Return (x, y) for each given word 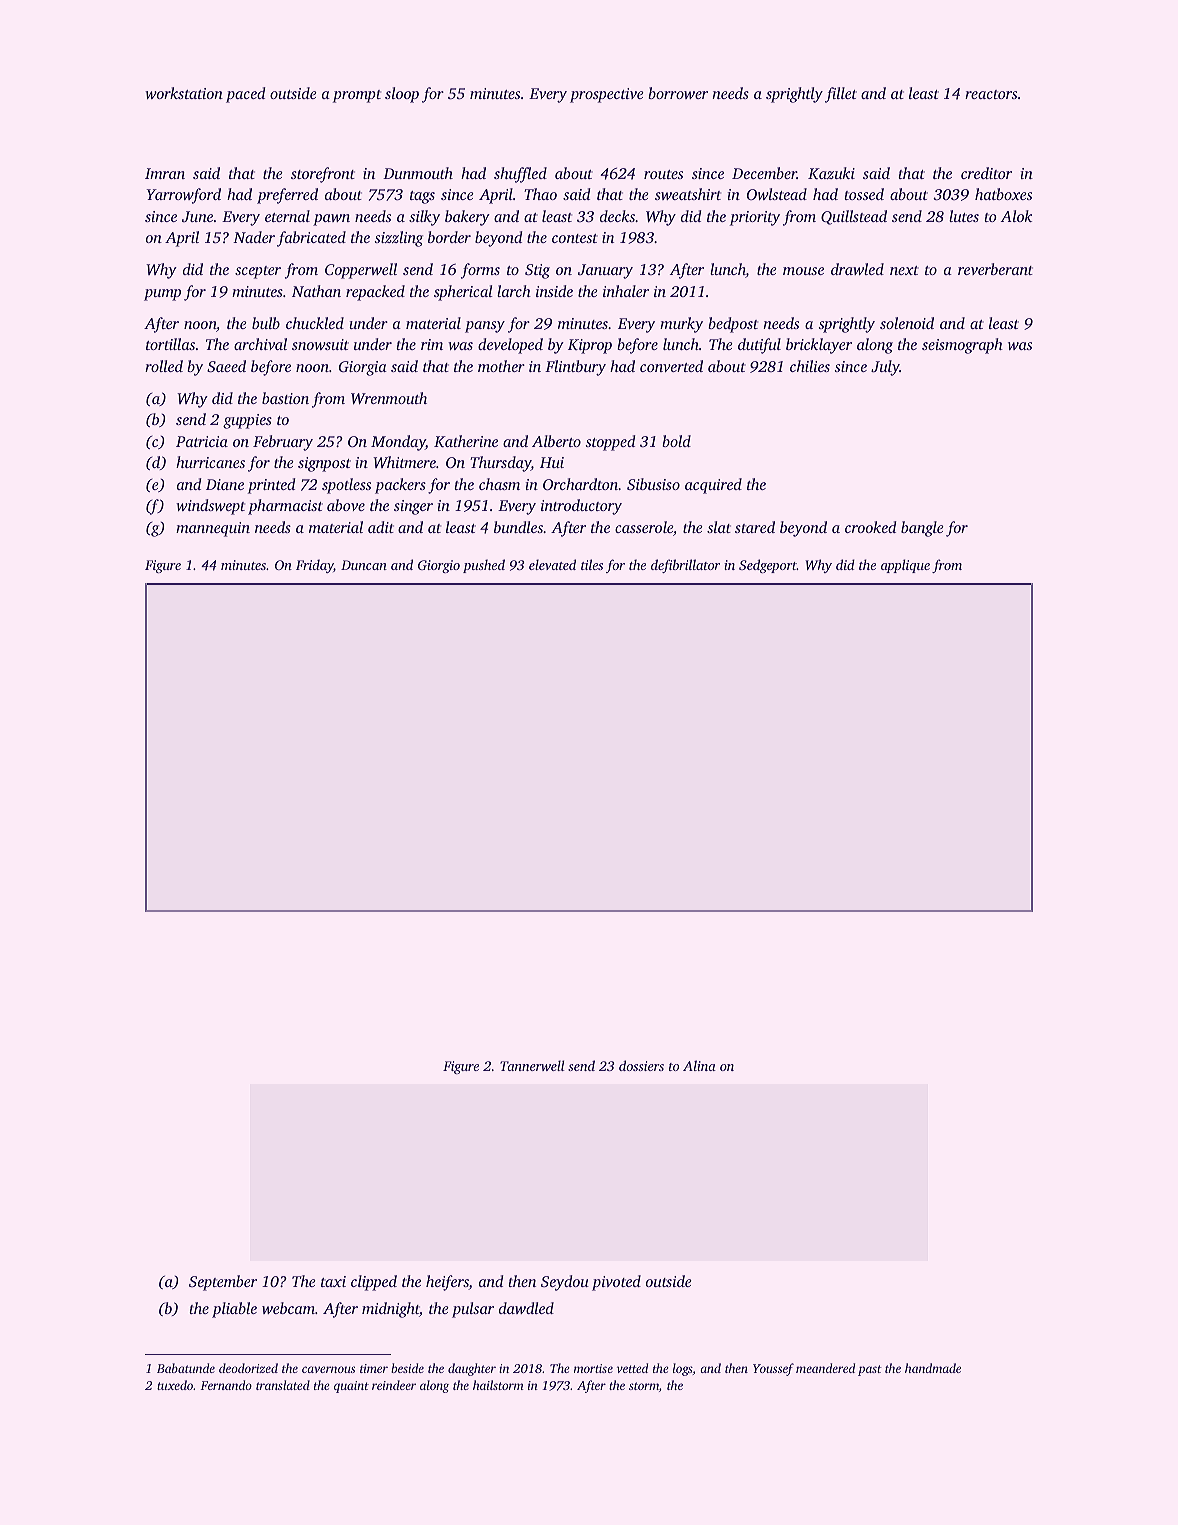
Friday (315, 566)
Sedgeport (768, 566)
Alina (699, 1065)
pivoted (616, 1283)
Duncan (364, 565)
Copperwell (361, 271)
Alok (1016, 216)
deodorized (248, 1368)
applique (905, 566)
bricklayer (819, 346)
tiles (592, 564)
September (223, 1283)
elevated (552, 564)
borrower (678, 93)
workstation (184, 93)
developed (510, 346)
